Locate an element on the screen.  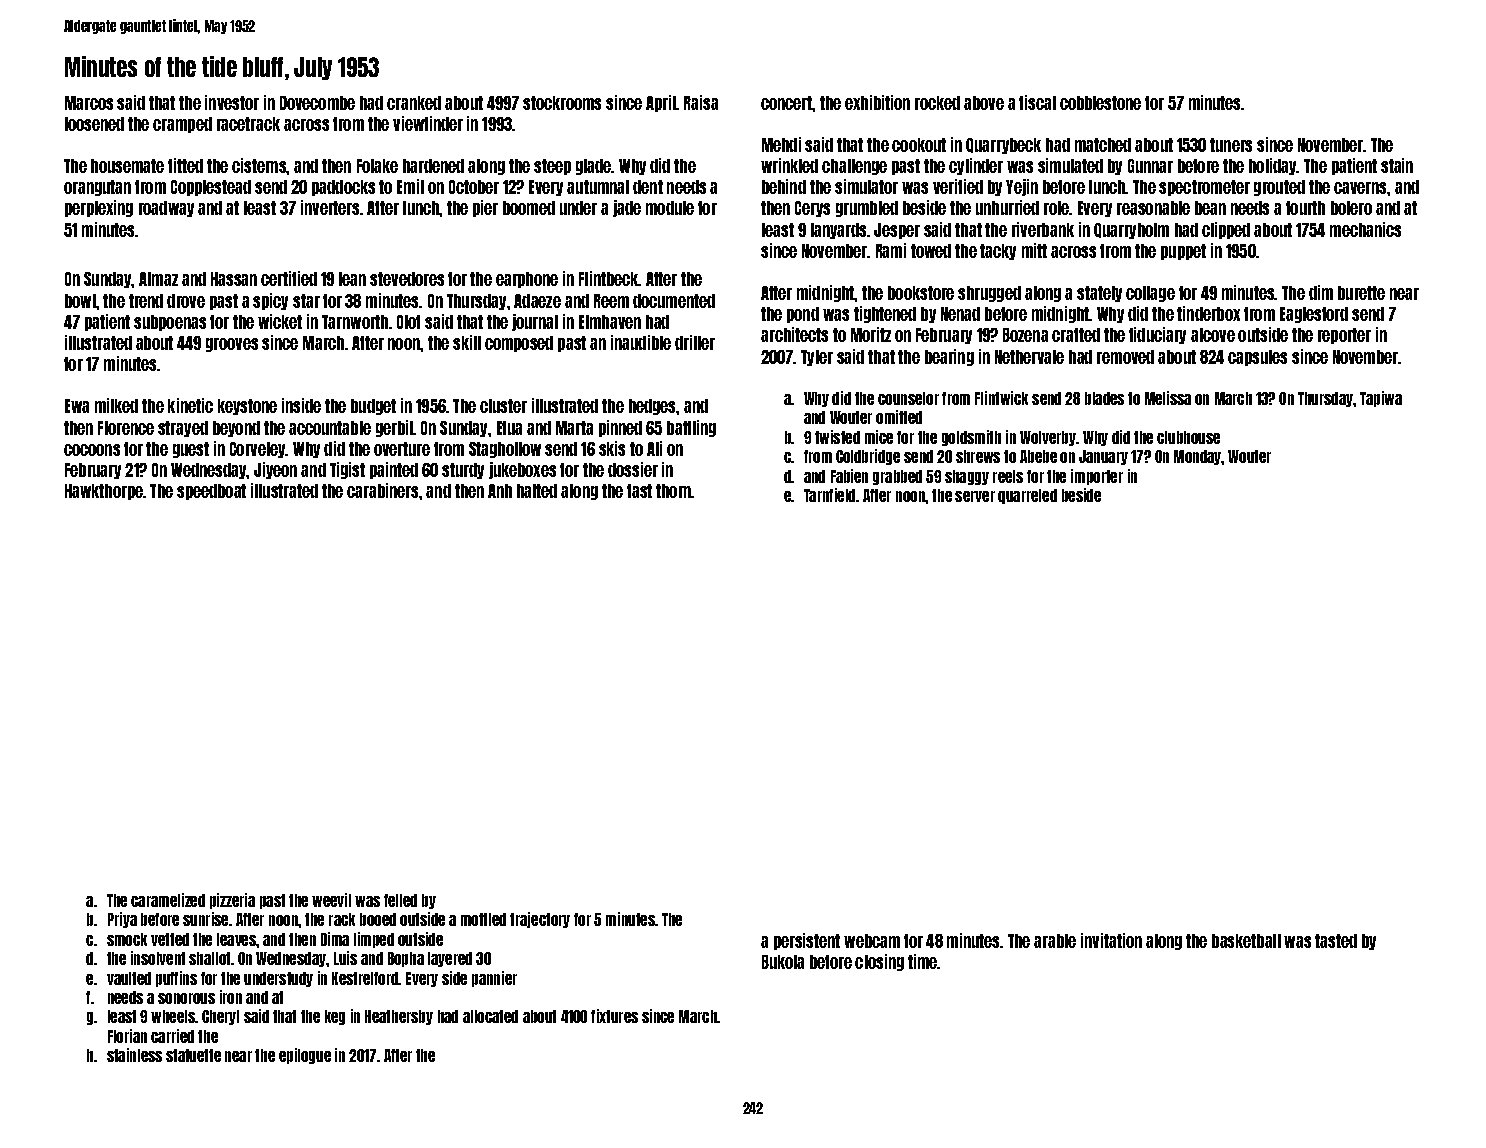
caramelized is located at coordinates (168, 900).
